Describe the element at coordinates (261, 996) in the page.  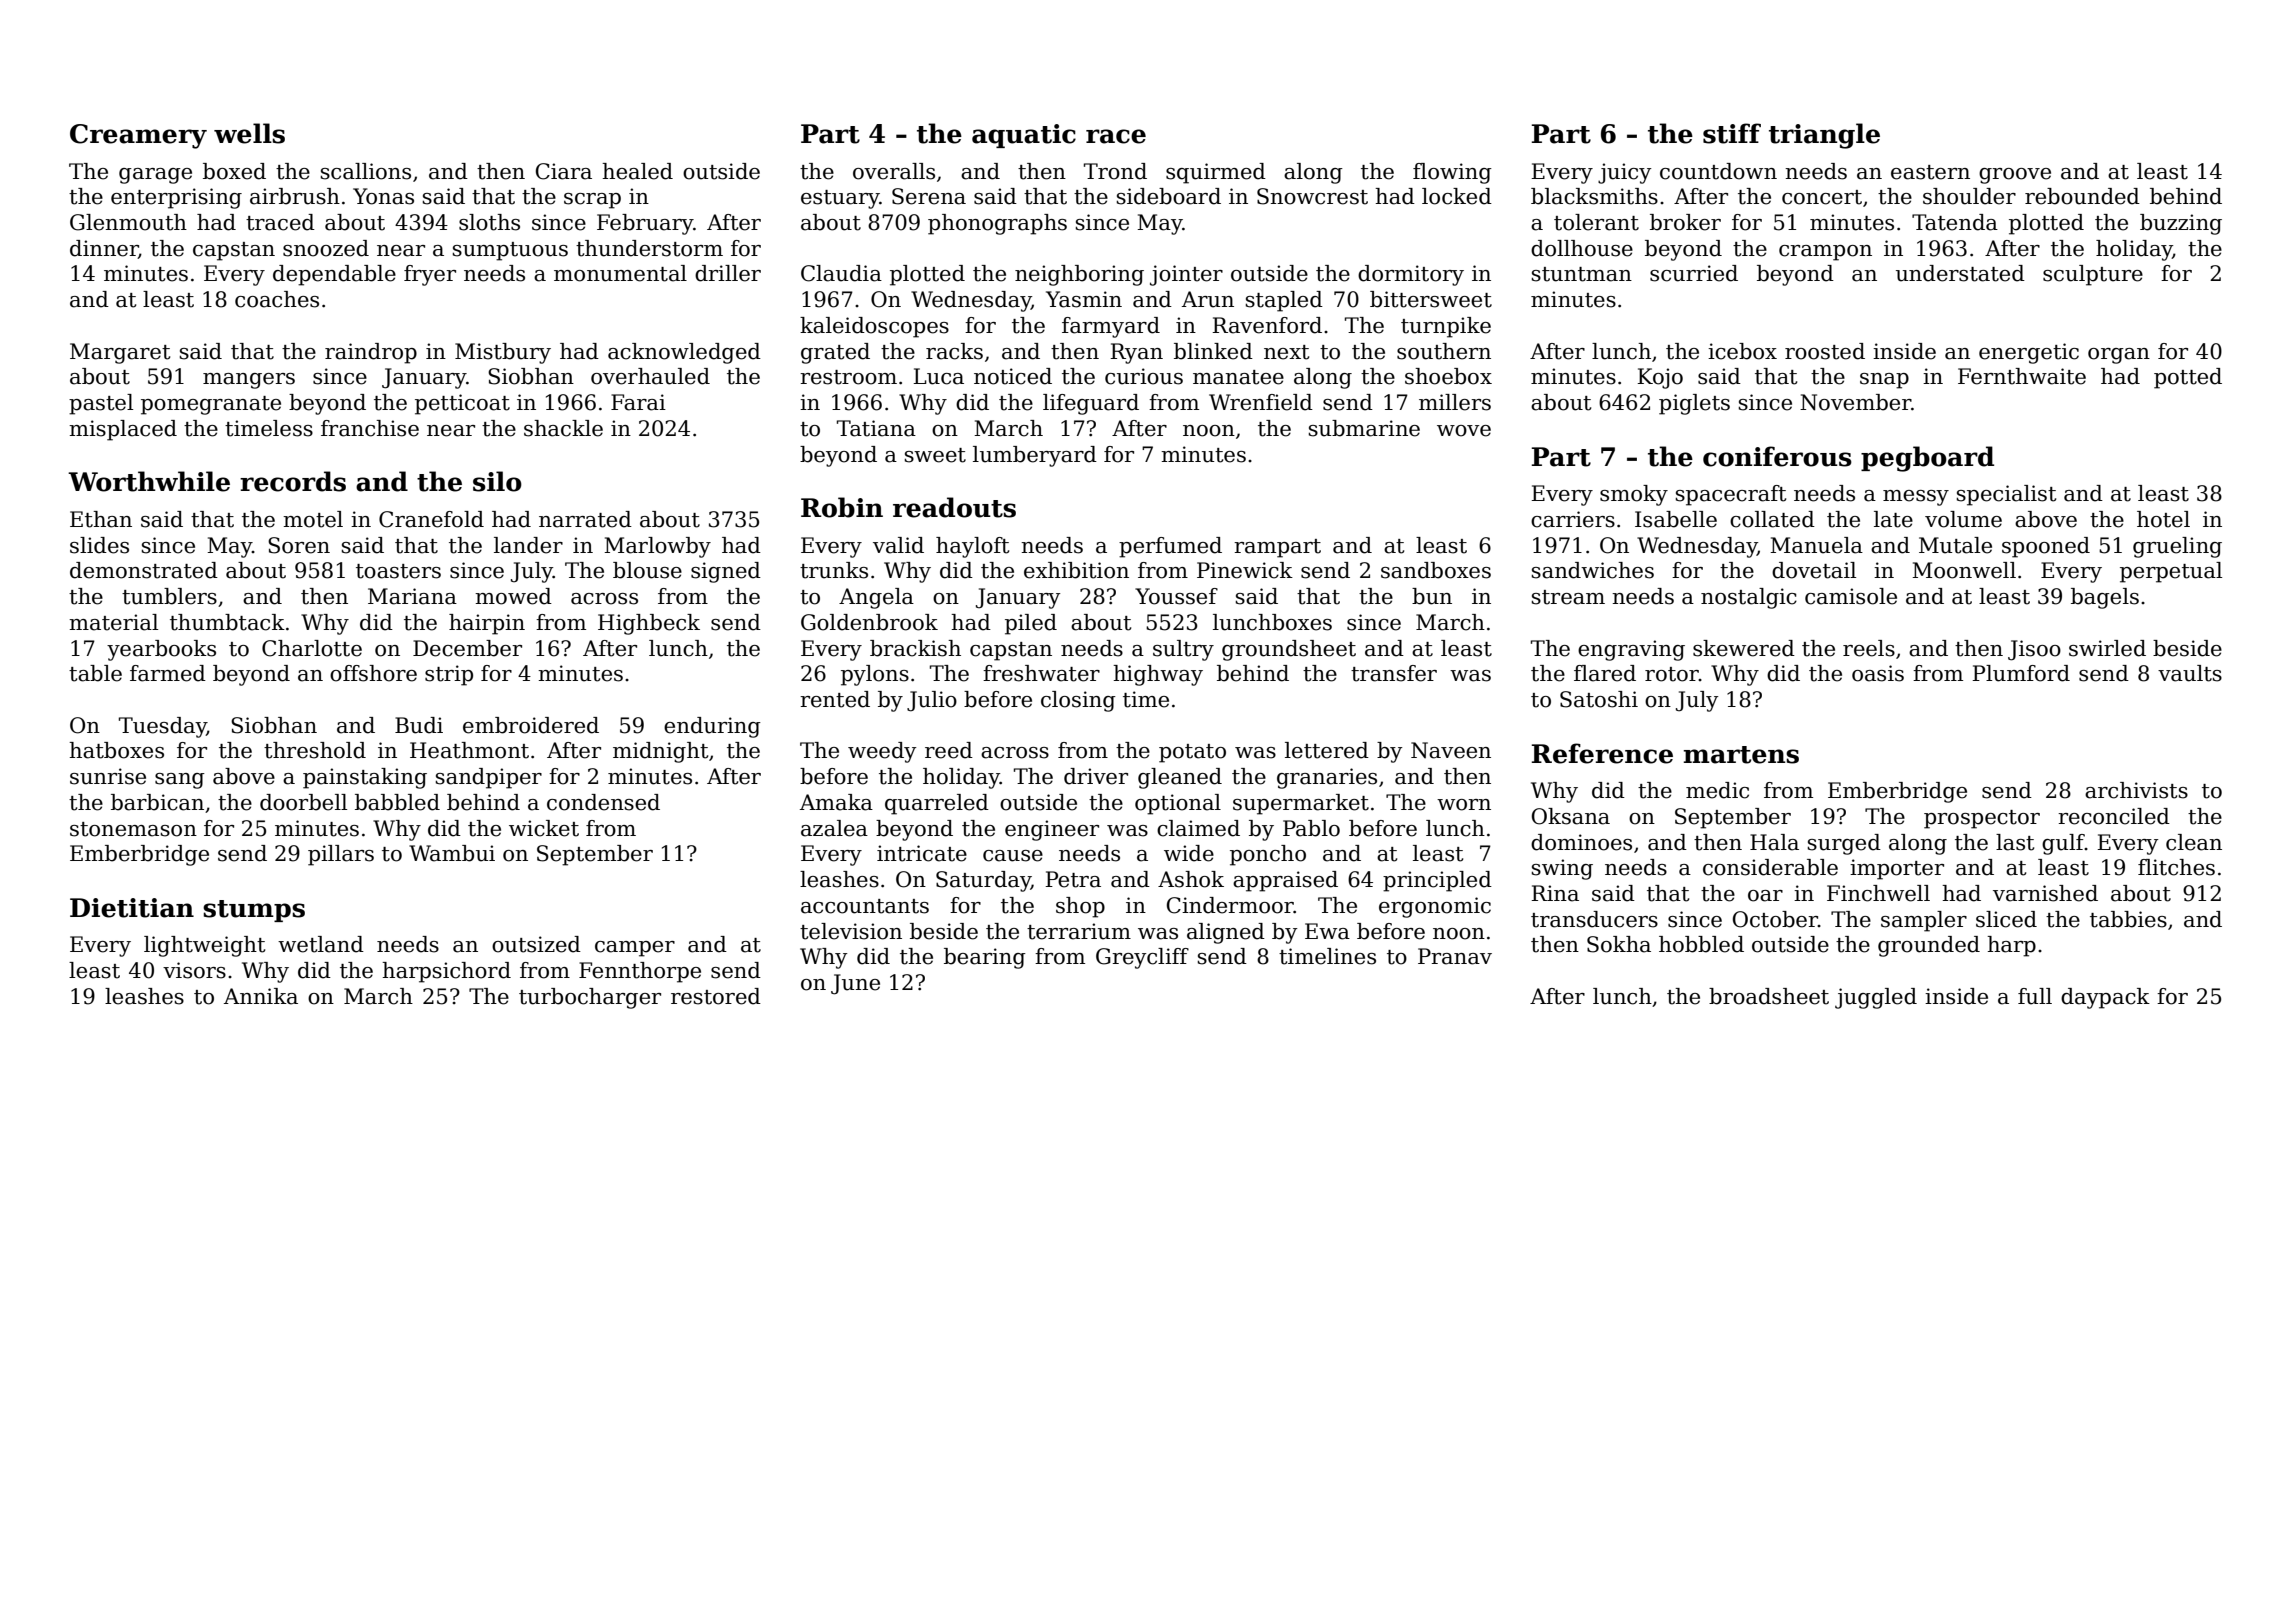
I see `Annika` at that location.
